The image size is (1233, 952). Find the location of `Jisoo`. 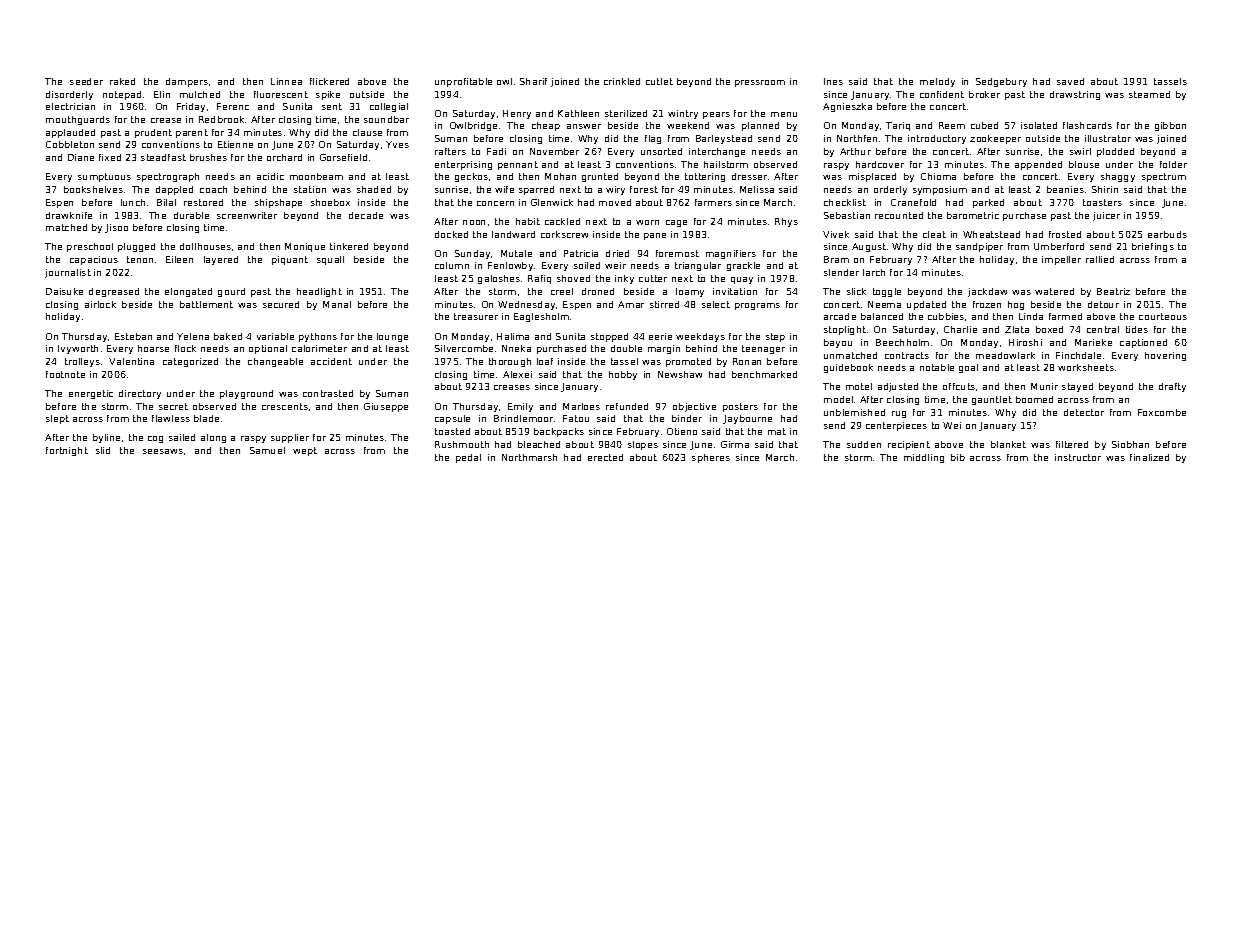

Jisoo is located at coordinates (116, 228).
